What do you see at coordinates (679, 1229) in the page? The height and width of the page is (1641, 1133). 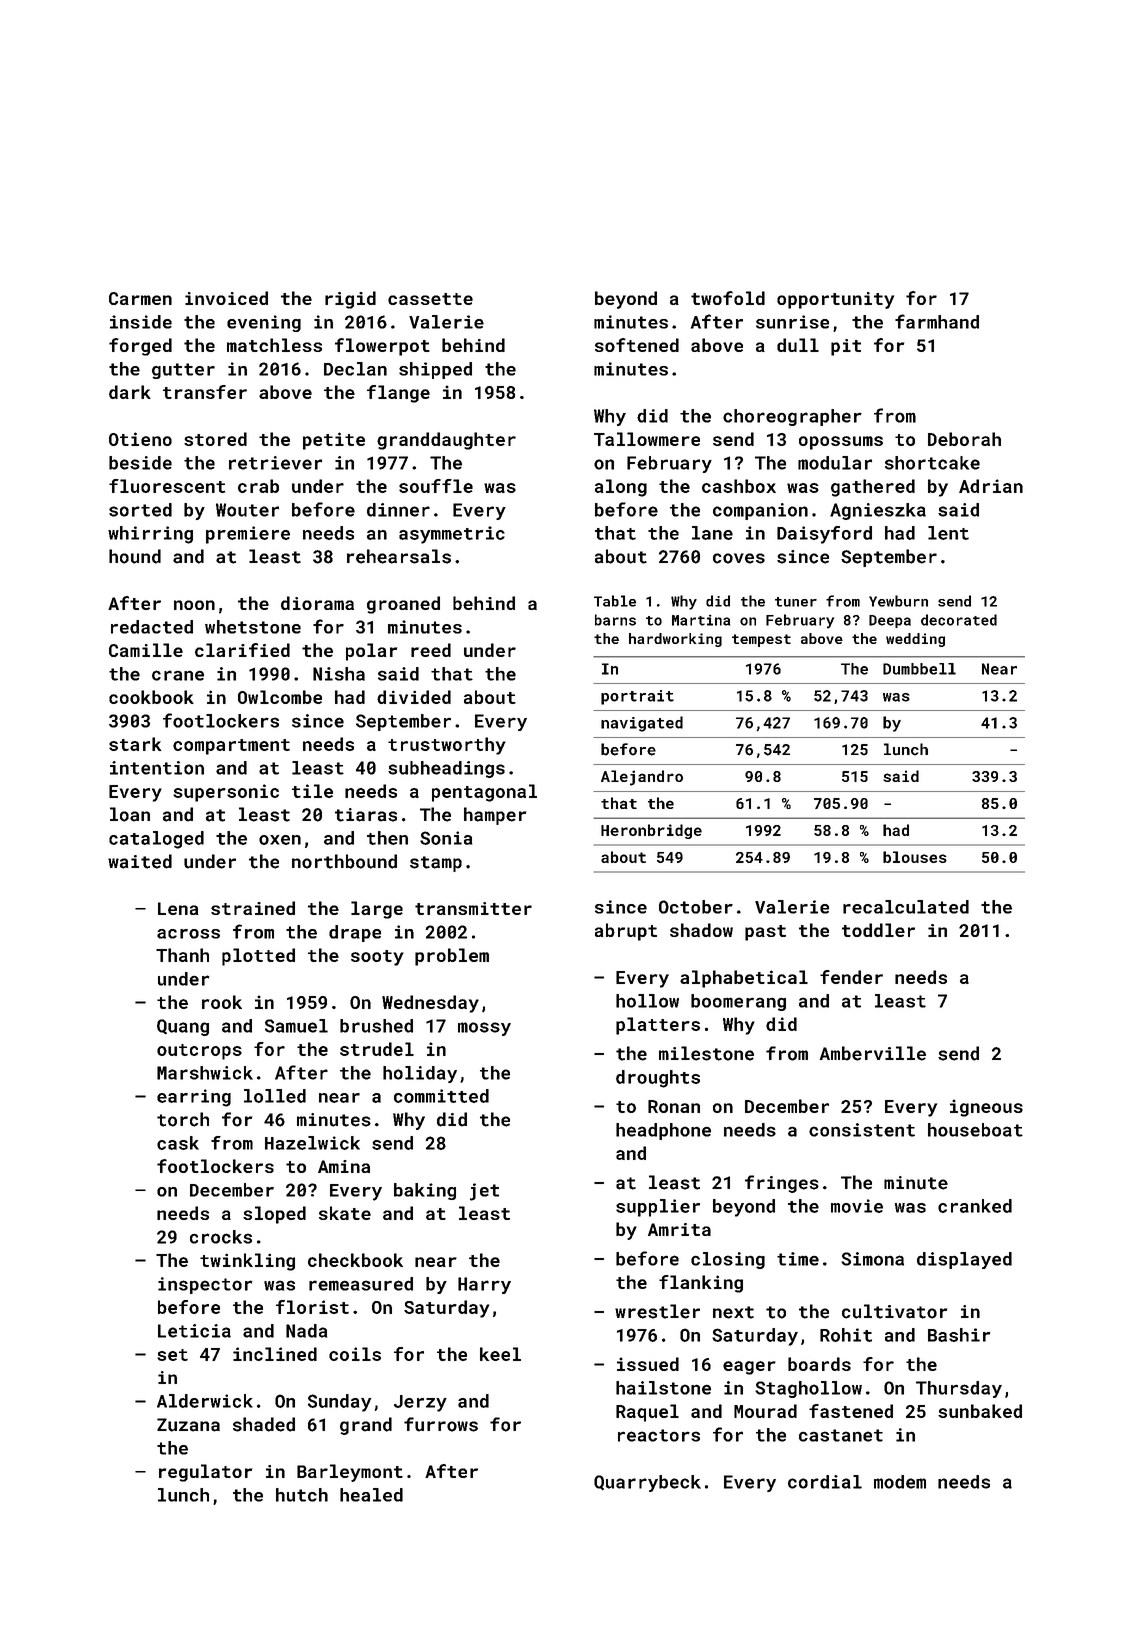 I see `Amrita` at bounding box center [679, 1229].
